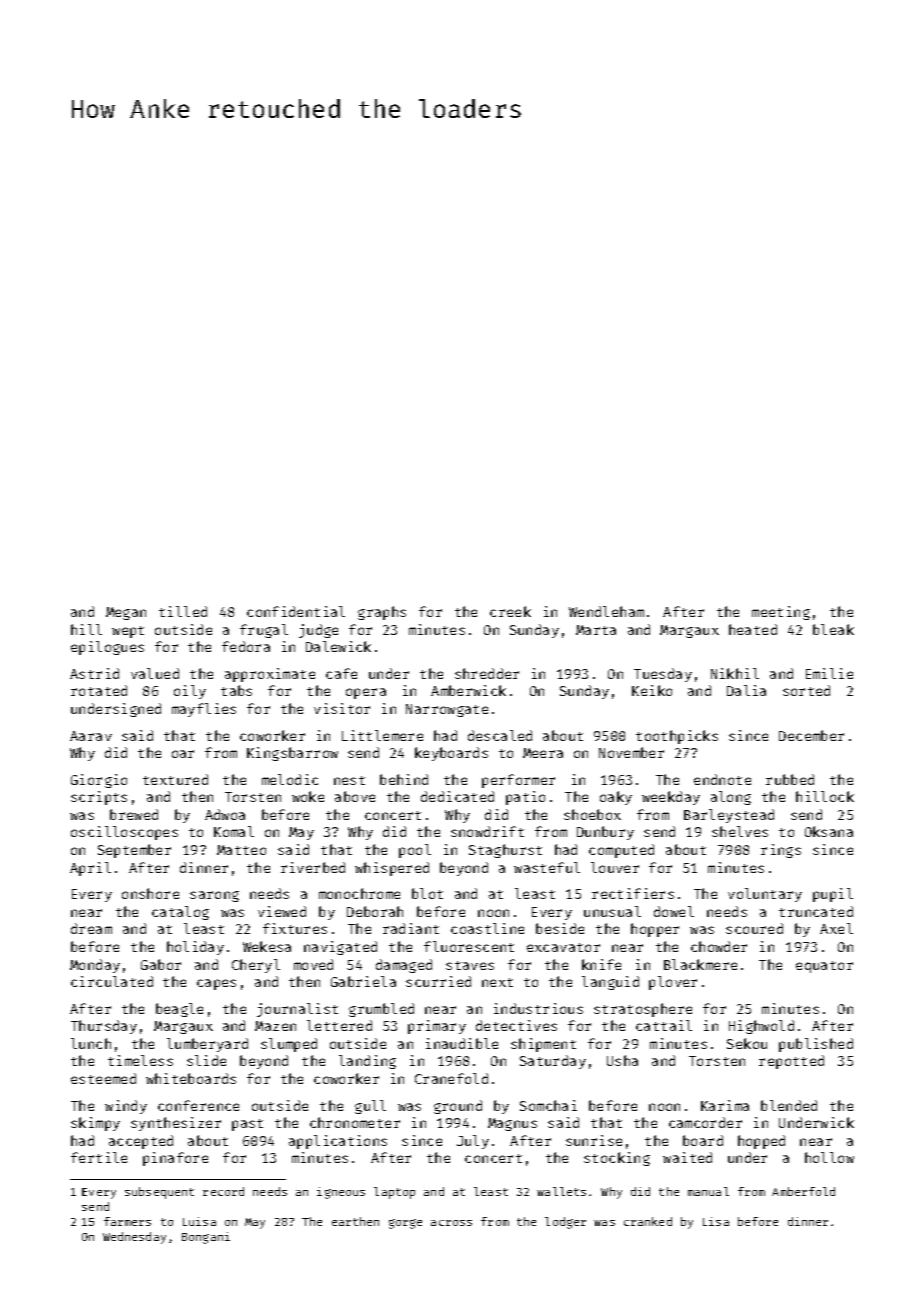 This document has width=924, height=1308. What do you see at coordinates (91, 736) in the document?
I see `Aarav` at bounding box center [91, 736].
